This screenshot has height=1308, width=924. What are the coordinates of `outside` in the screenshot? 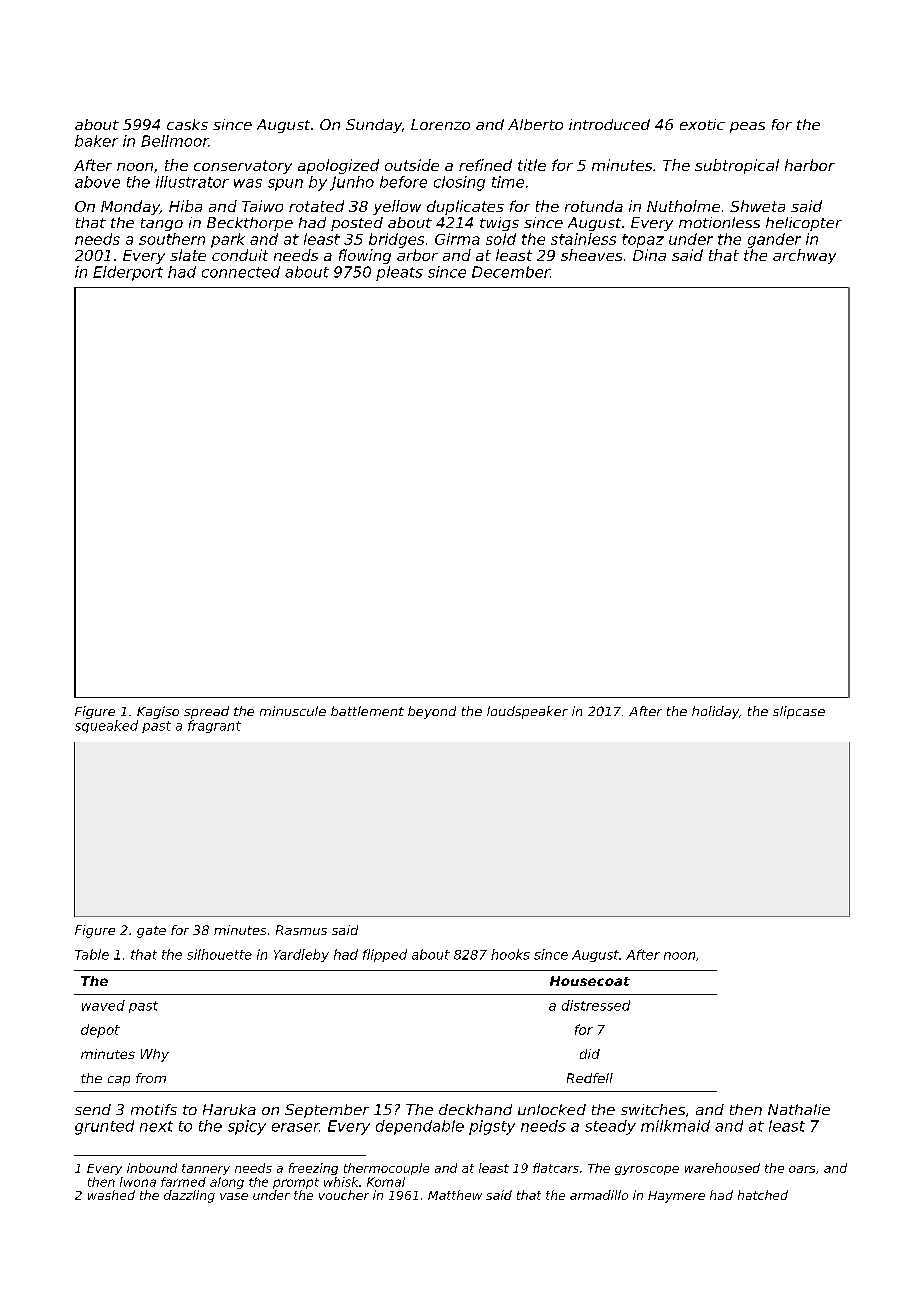 It's located at (412, 165).
